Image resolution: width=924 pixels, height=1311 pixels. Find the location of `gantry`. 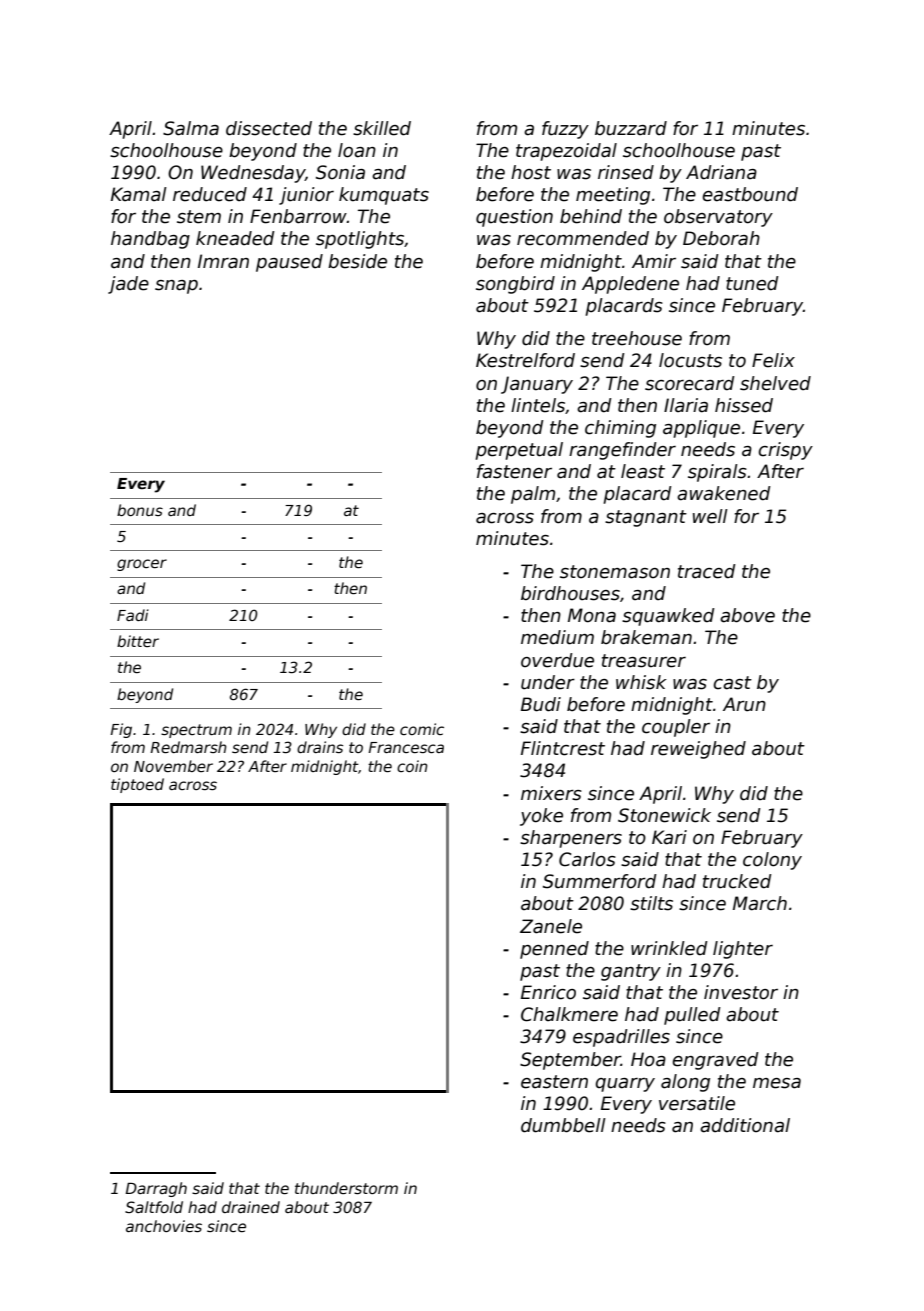

gantry is located at coordinates (631, 972).
